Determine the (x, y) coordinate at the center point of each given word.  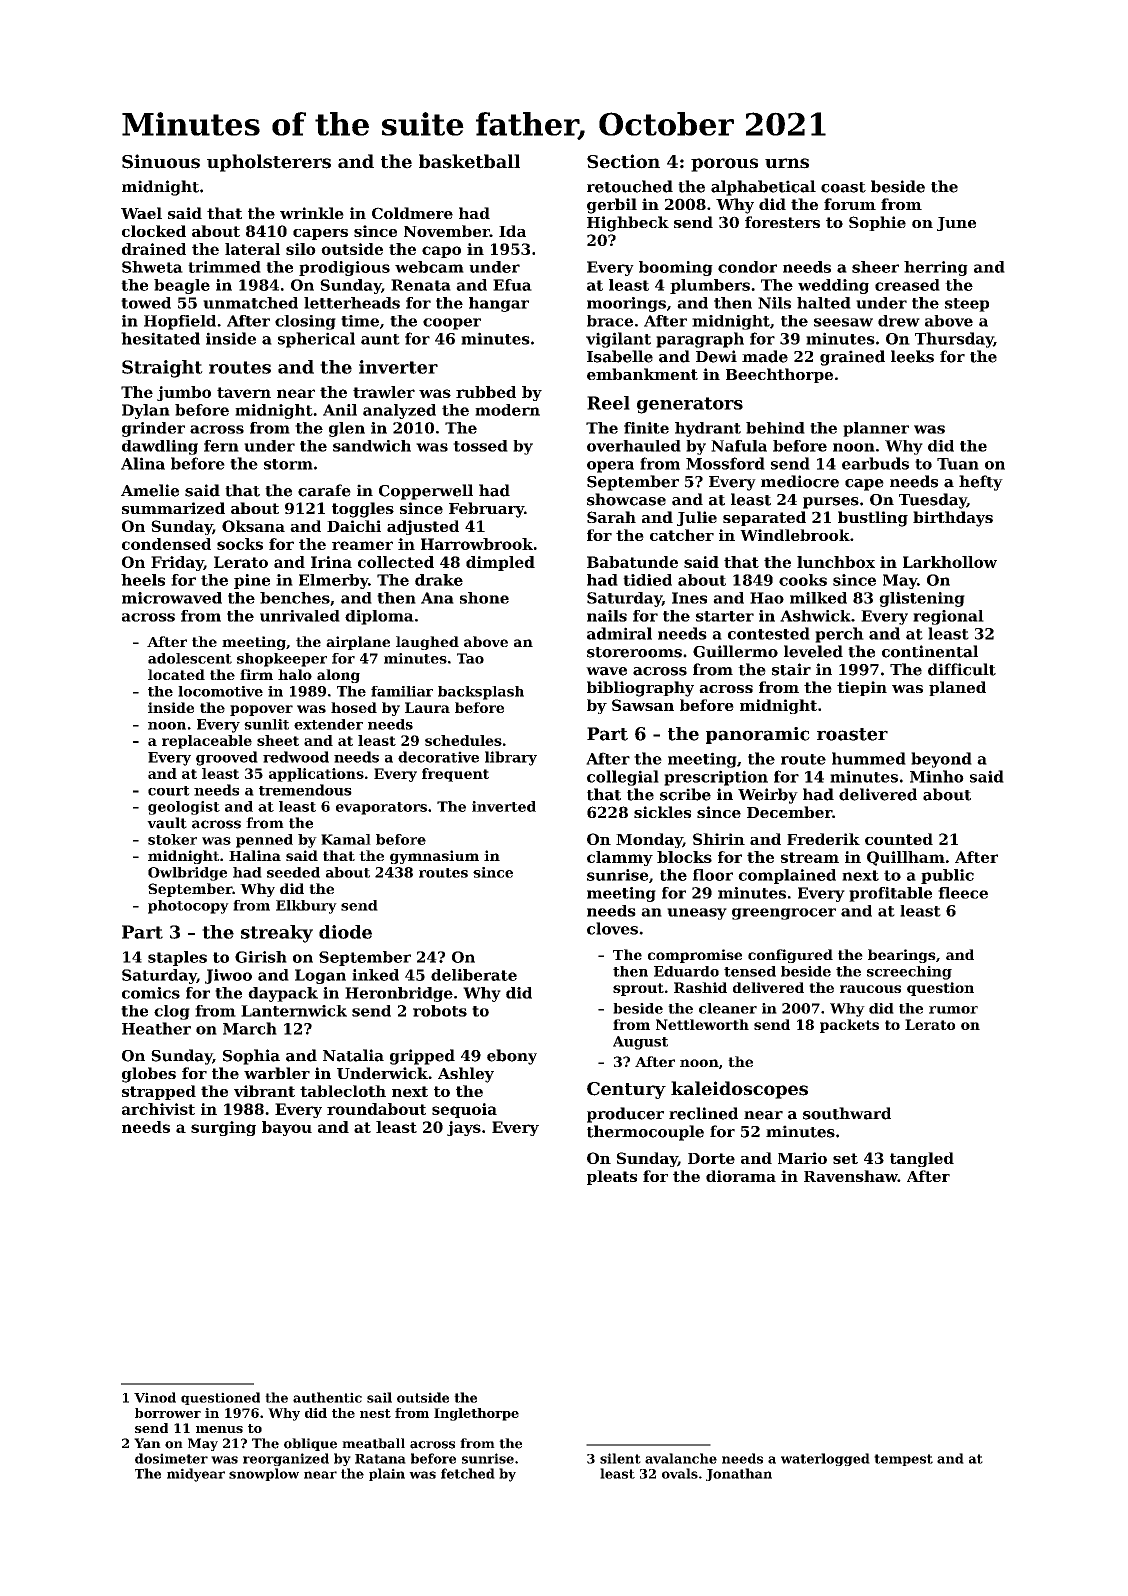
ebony (512, 1057)
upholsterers (269, 163)
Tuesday (933, 501)
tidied (647, 580)
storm (288, 464)
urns (787, 163)
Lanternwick (294, 1011)
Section (623, 161)
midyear (196, 1475)
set (845, 1158)
